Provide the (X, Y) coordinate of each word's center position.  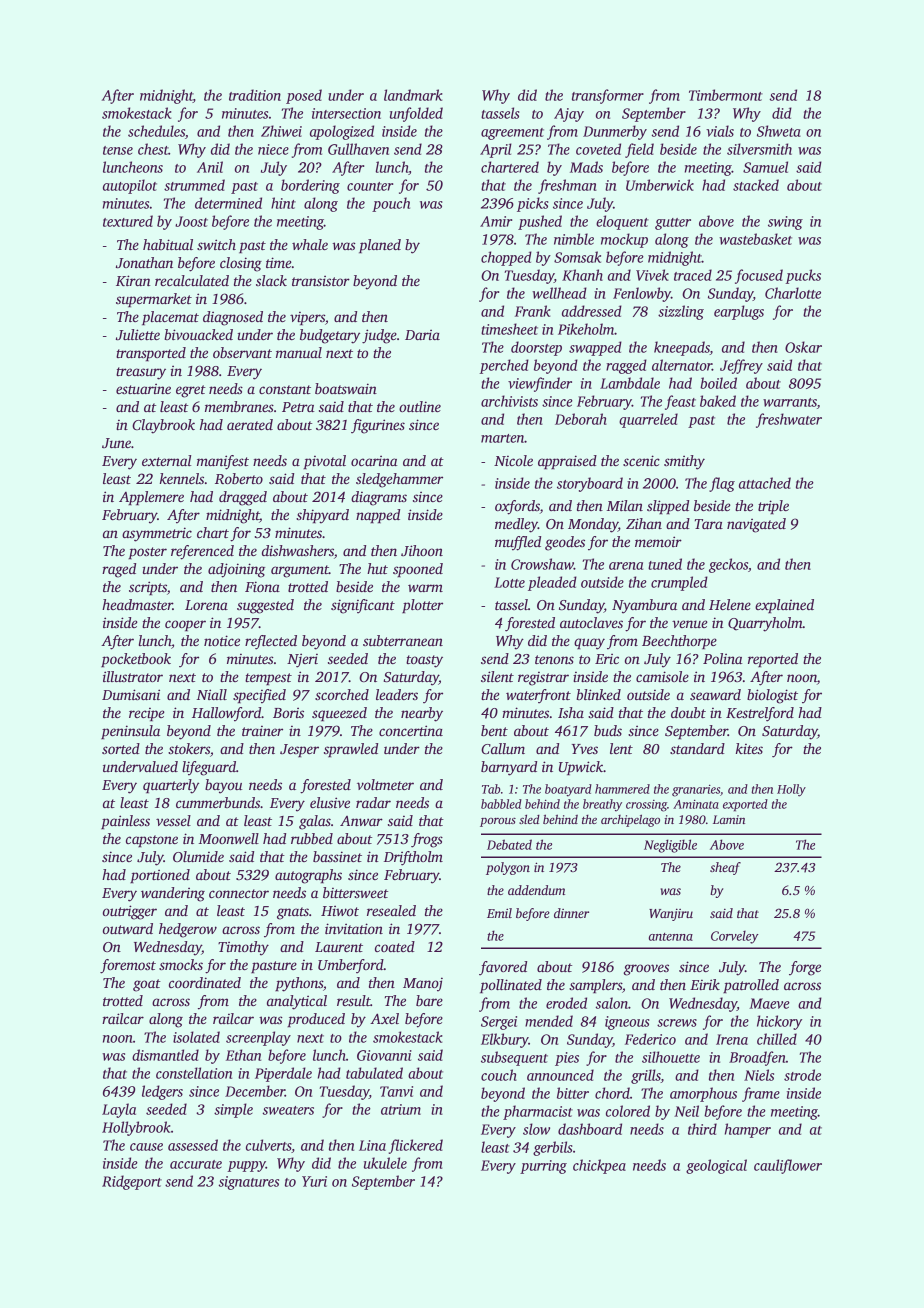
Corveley (735, 937)
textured (128, 221)
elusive (330, 802)
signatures (249, 1183)
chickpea (599, 1166)
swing (785, 223)
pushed (540, 222)
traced (693, 275)
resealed (391, 910)
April (496, 150)
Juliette (138, 334)
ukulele (385, 1163)
